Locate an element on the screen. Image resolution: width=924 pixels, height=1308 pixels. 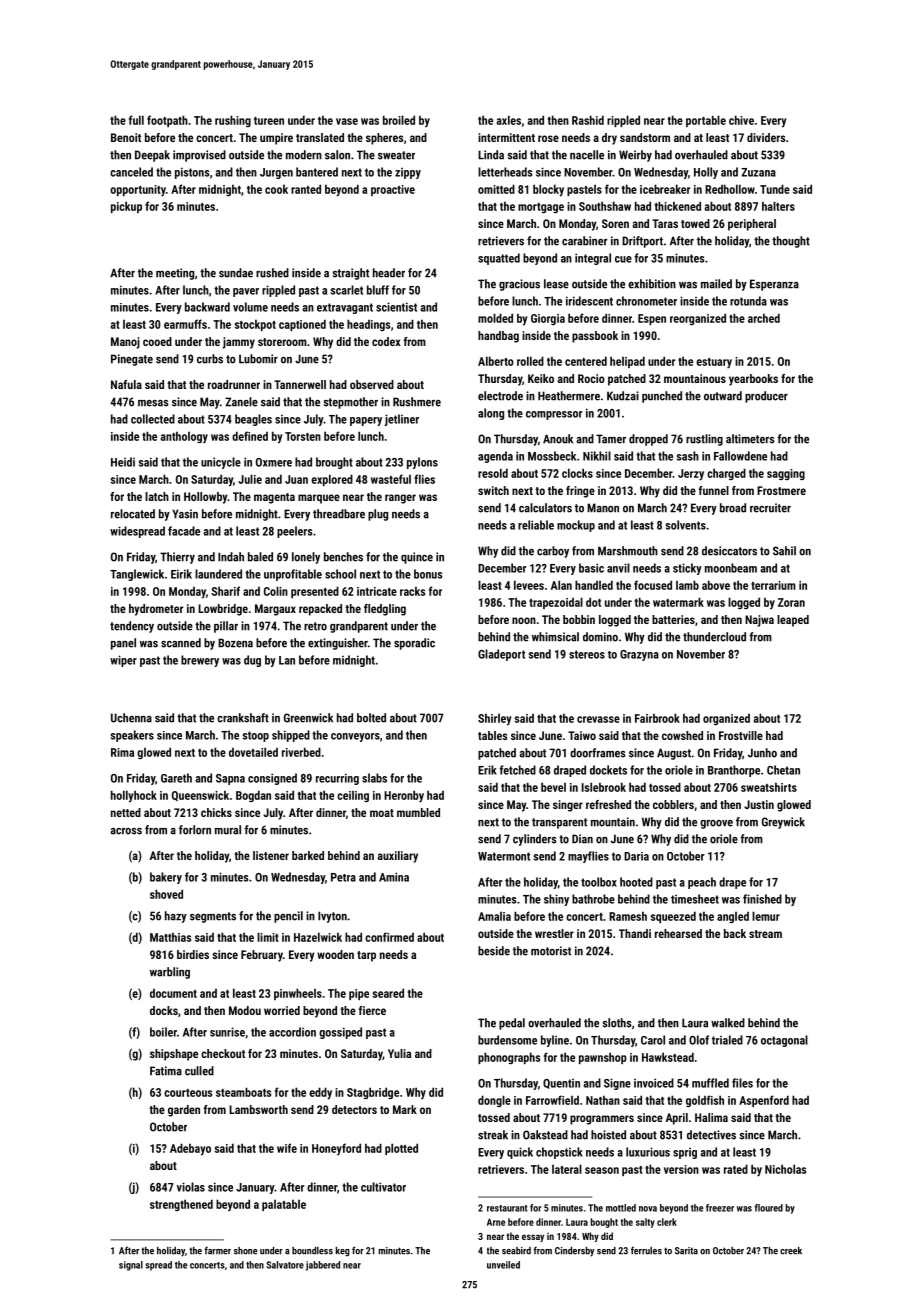
across is located at coordinates (126, 831).
